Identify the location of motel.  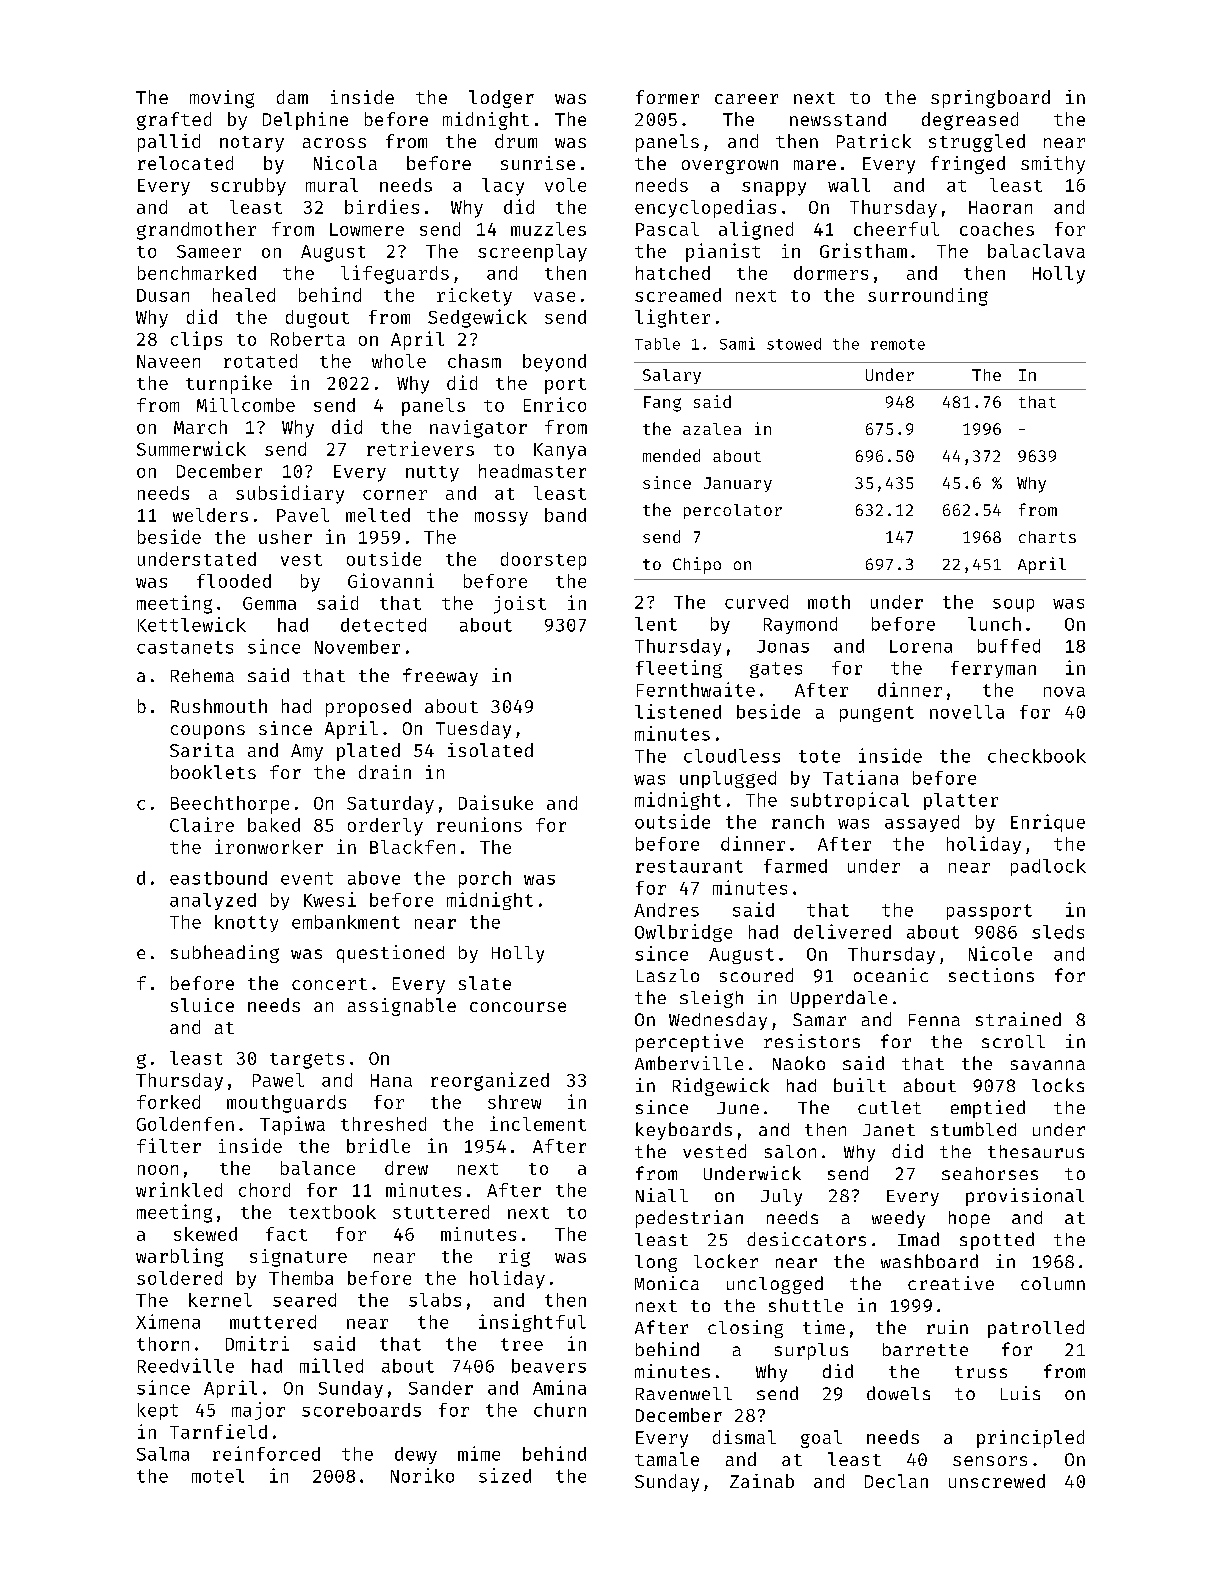
(218, 1476).
